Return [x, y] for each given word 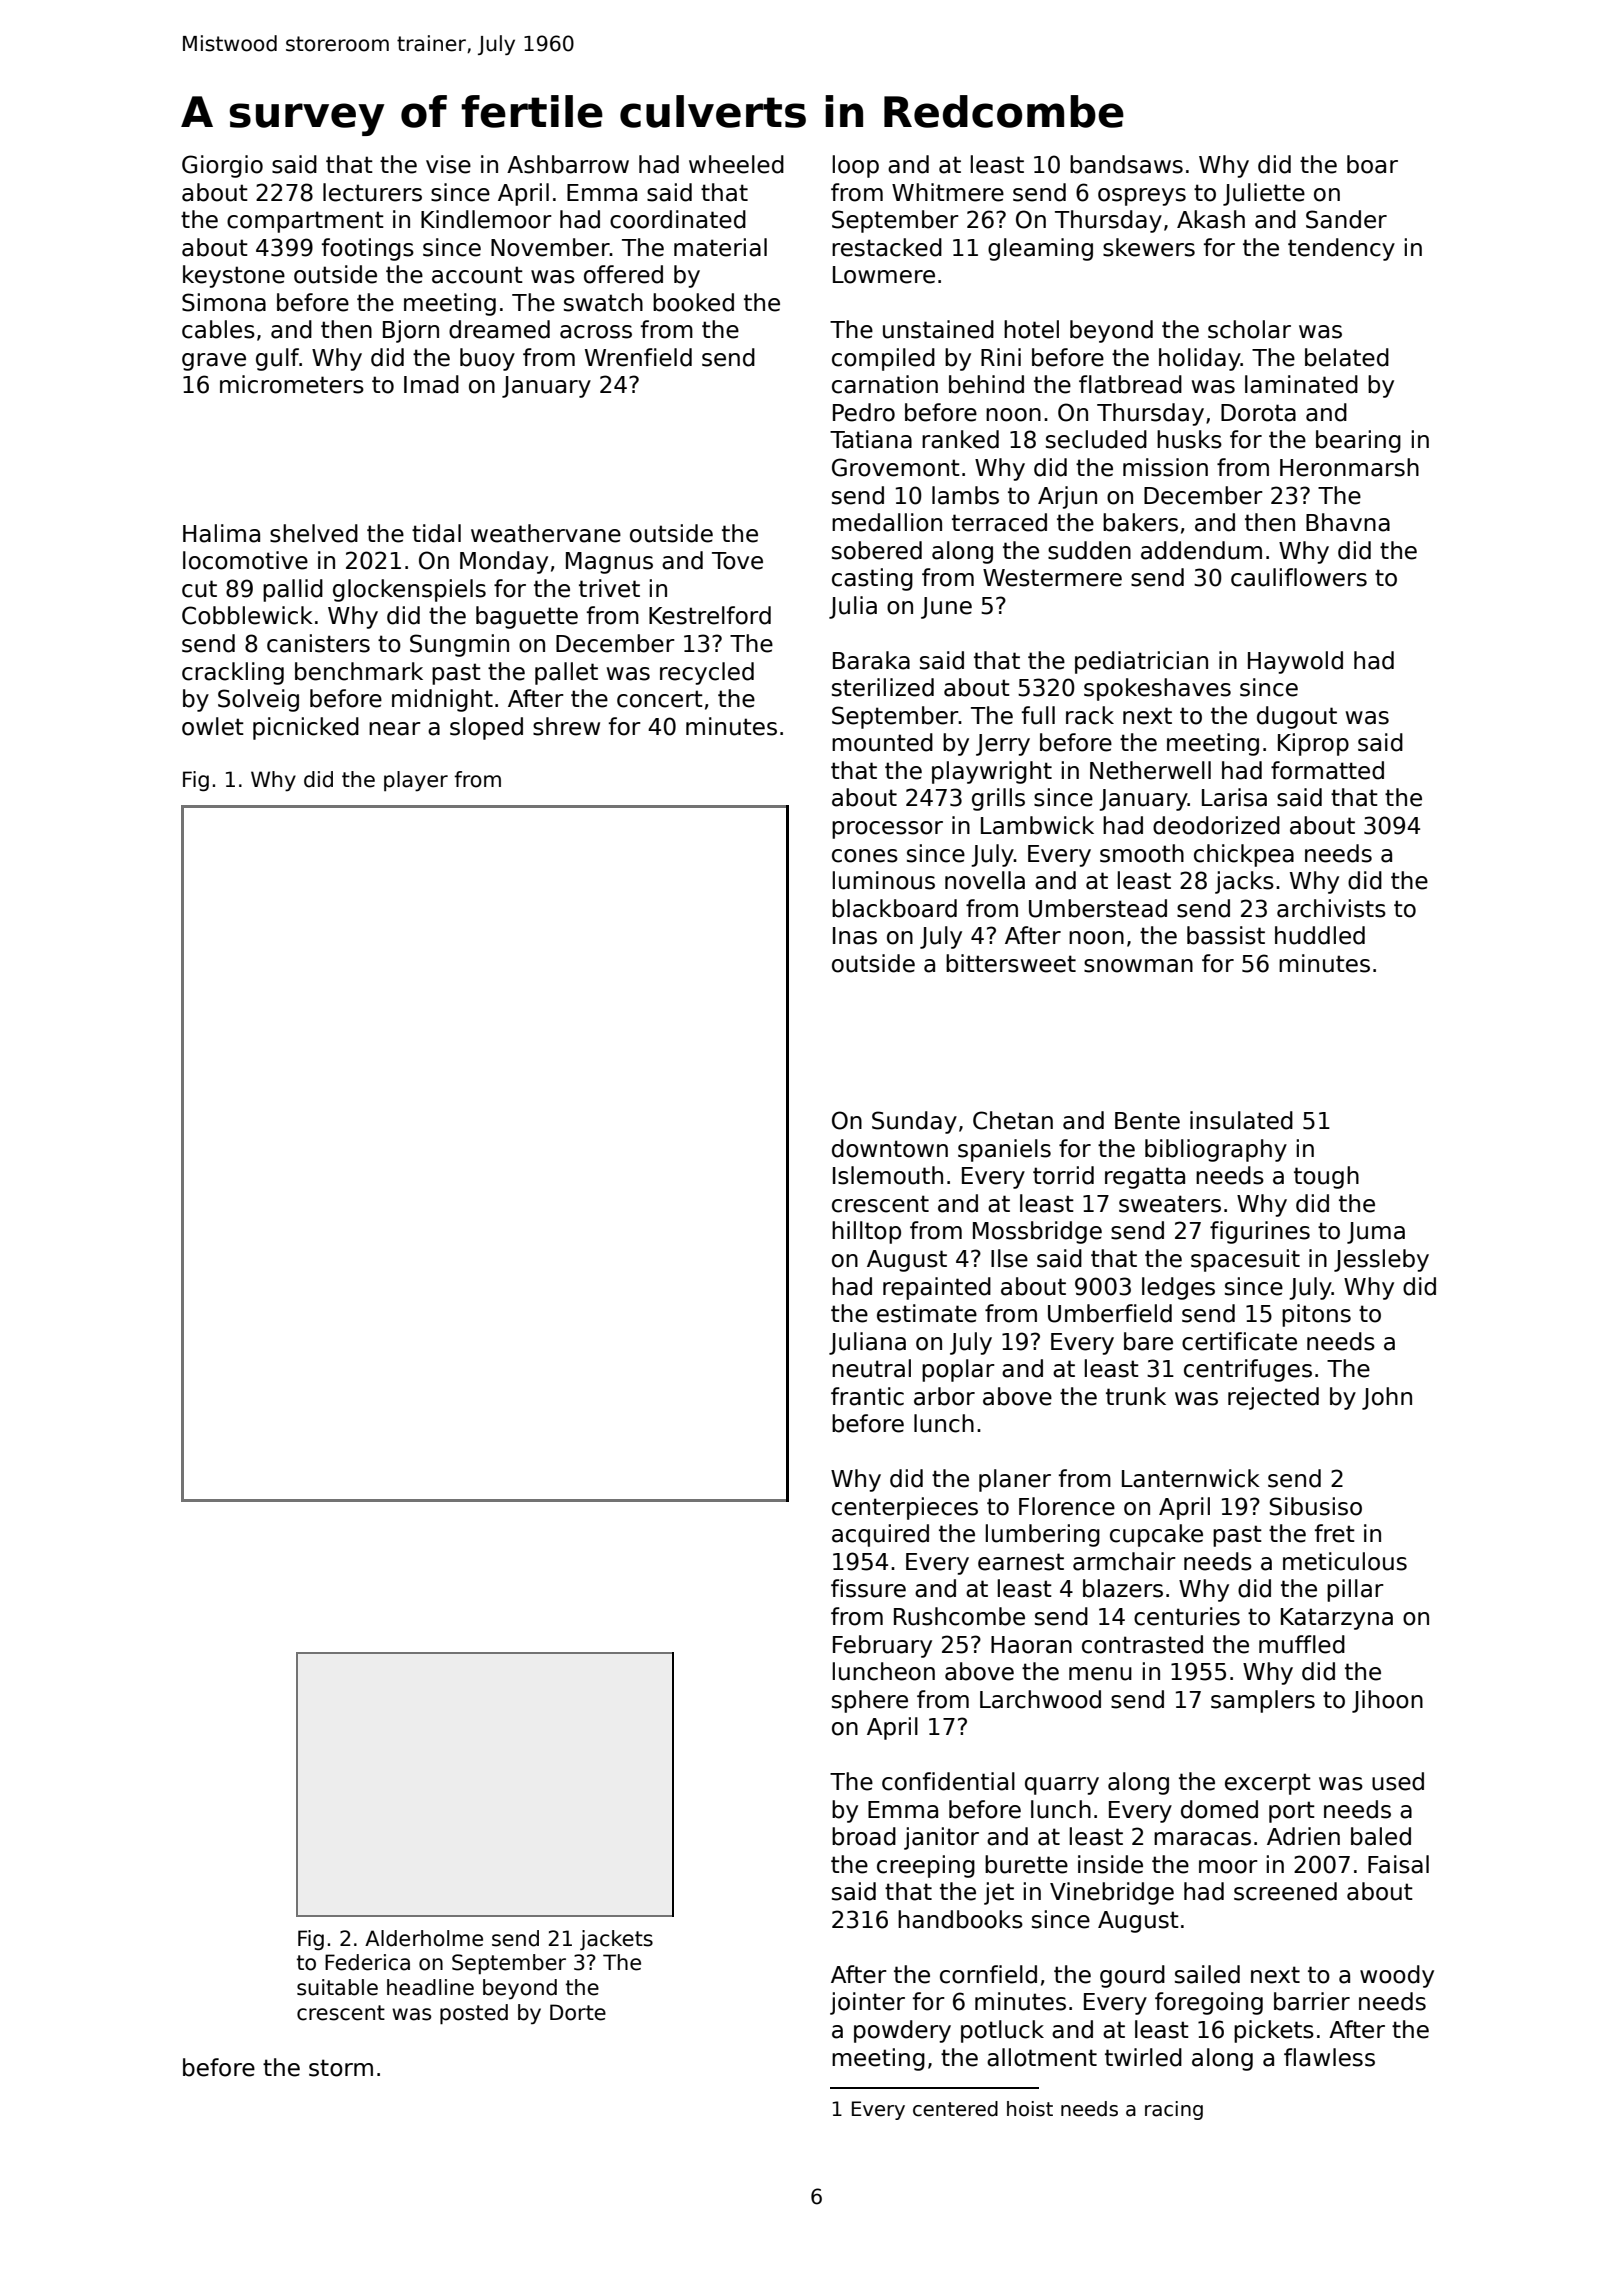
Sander [1346, 219]
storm [341, 2068]
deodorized [1216, 825]
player [416, 781]
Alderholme [424, 1938]
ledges [1178, 1288]
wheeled [736, 164]
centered [955, 2109]
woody [1397, 1976]
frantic [867, 1396]
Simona [224, 302]
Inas [855, 936]
